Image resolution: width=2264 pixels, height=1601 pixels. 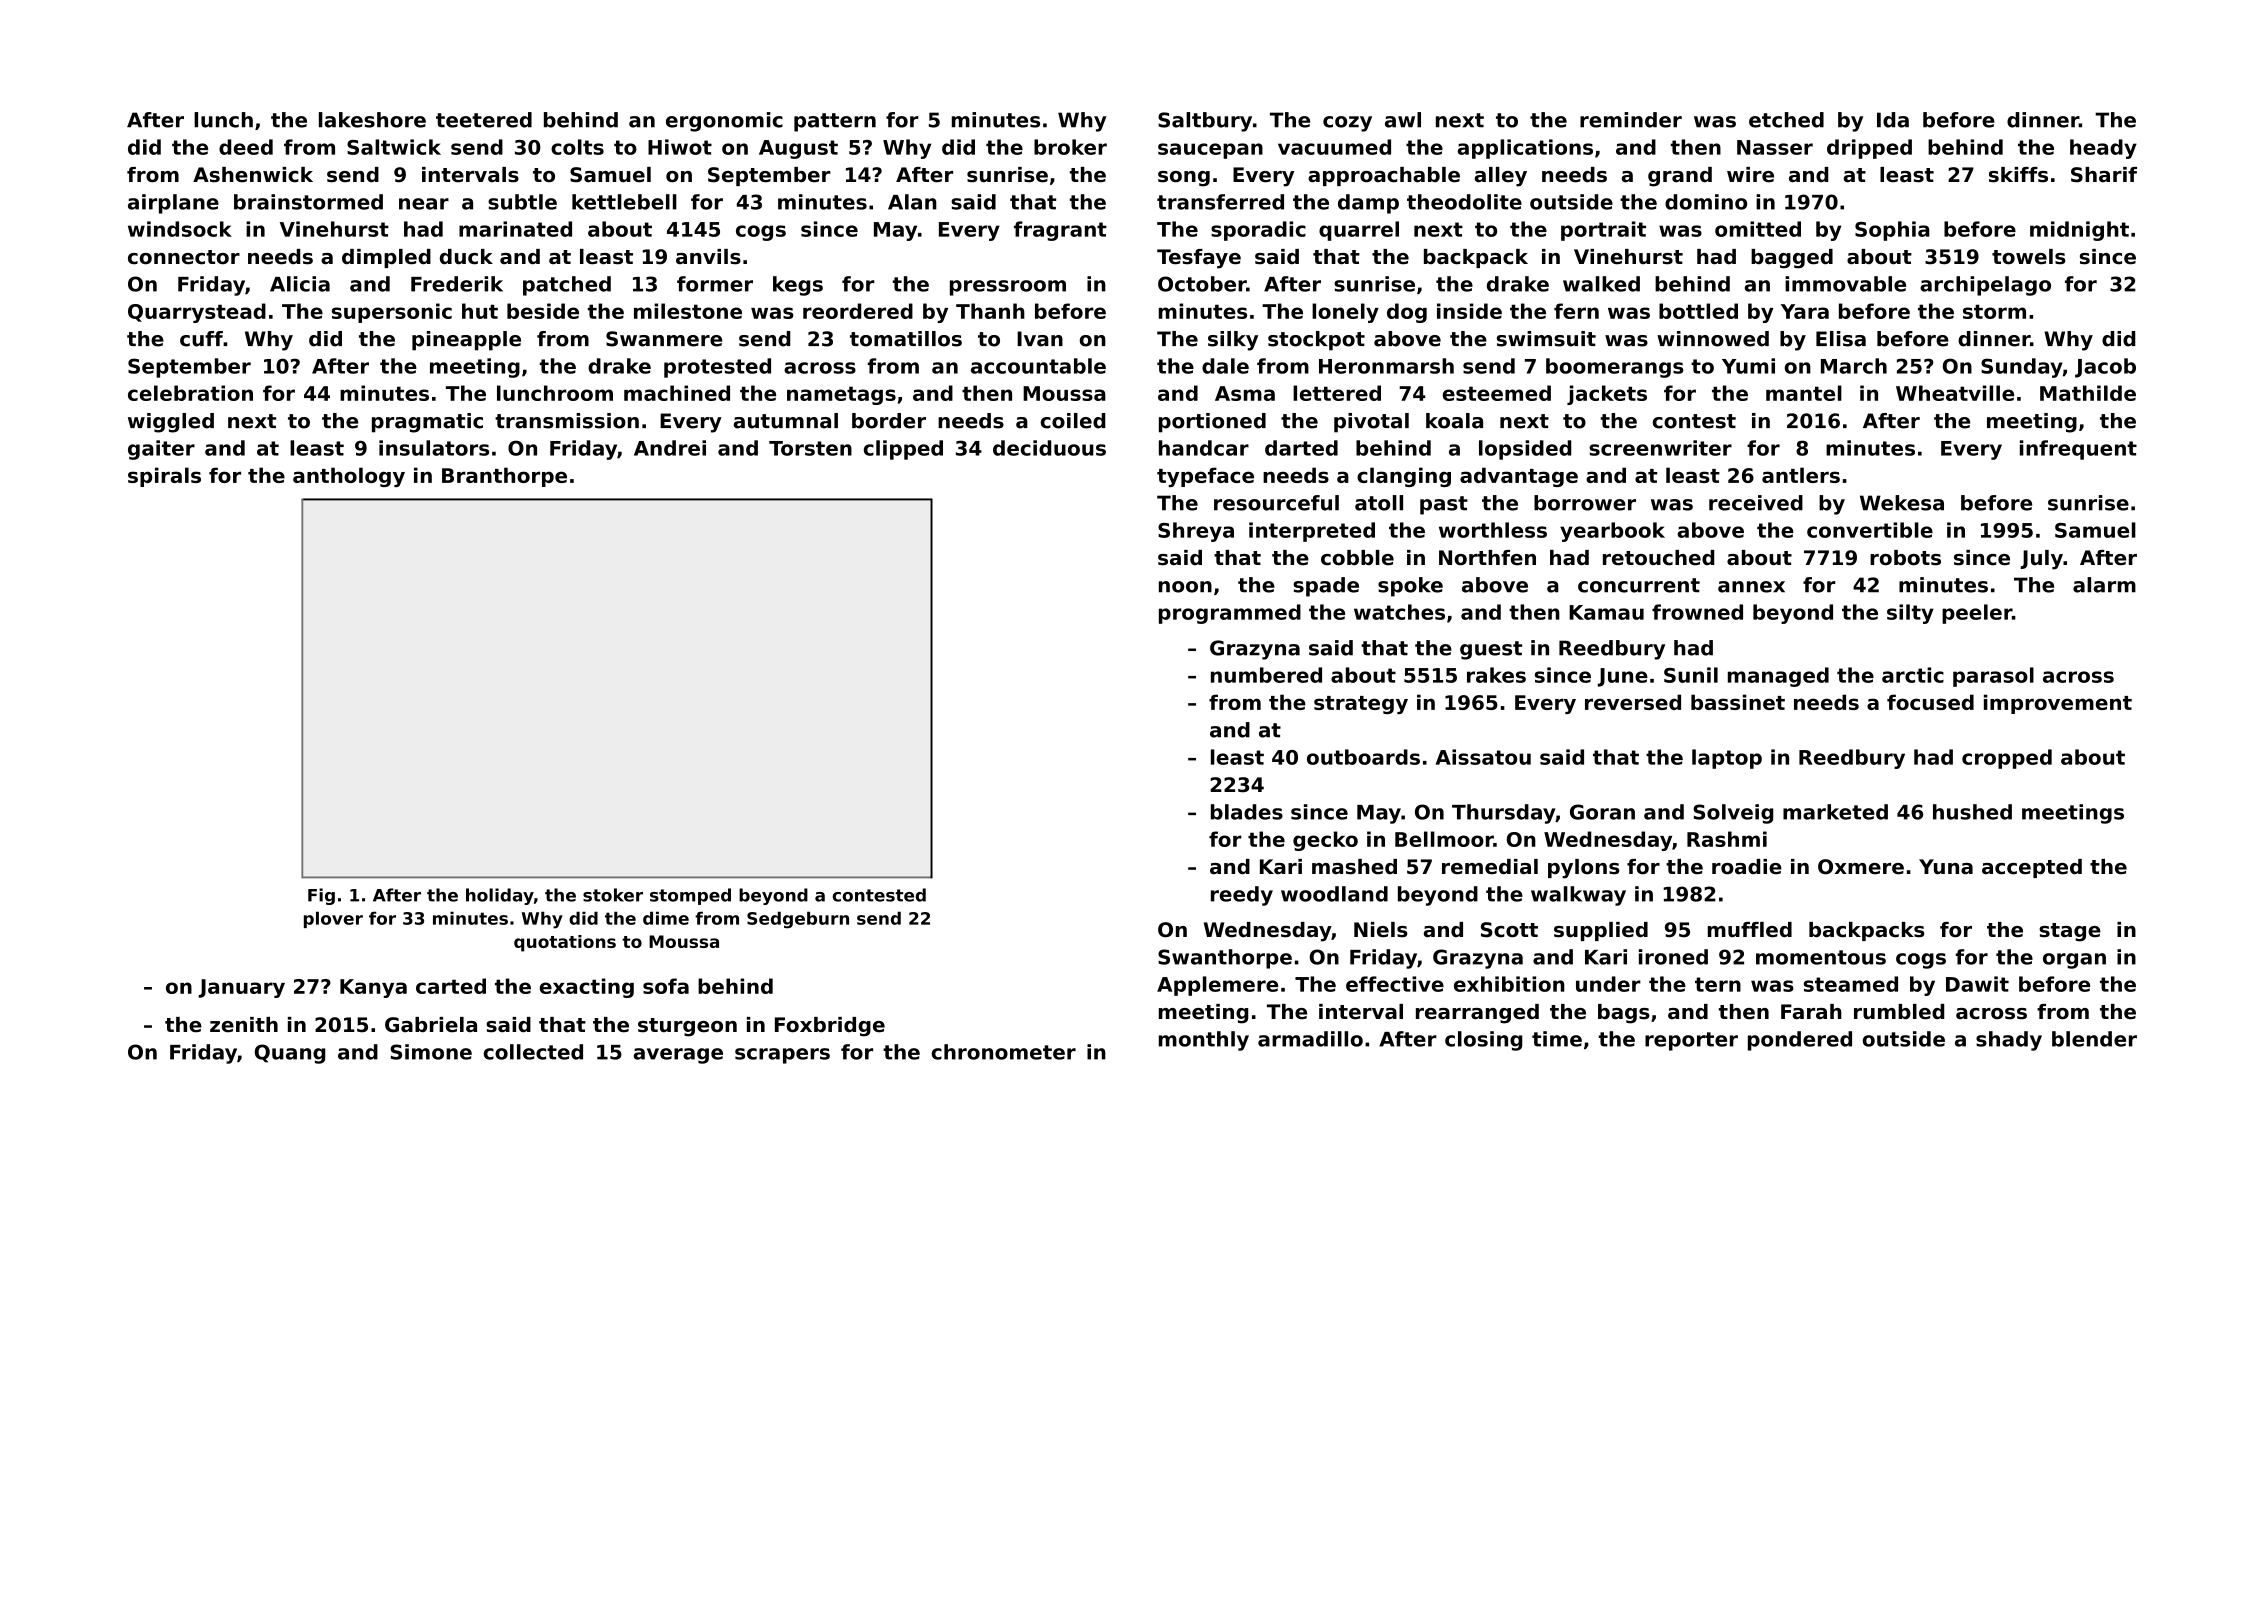 I want to click on towels, so click(x=2029, y=257).
